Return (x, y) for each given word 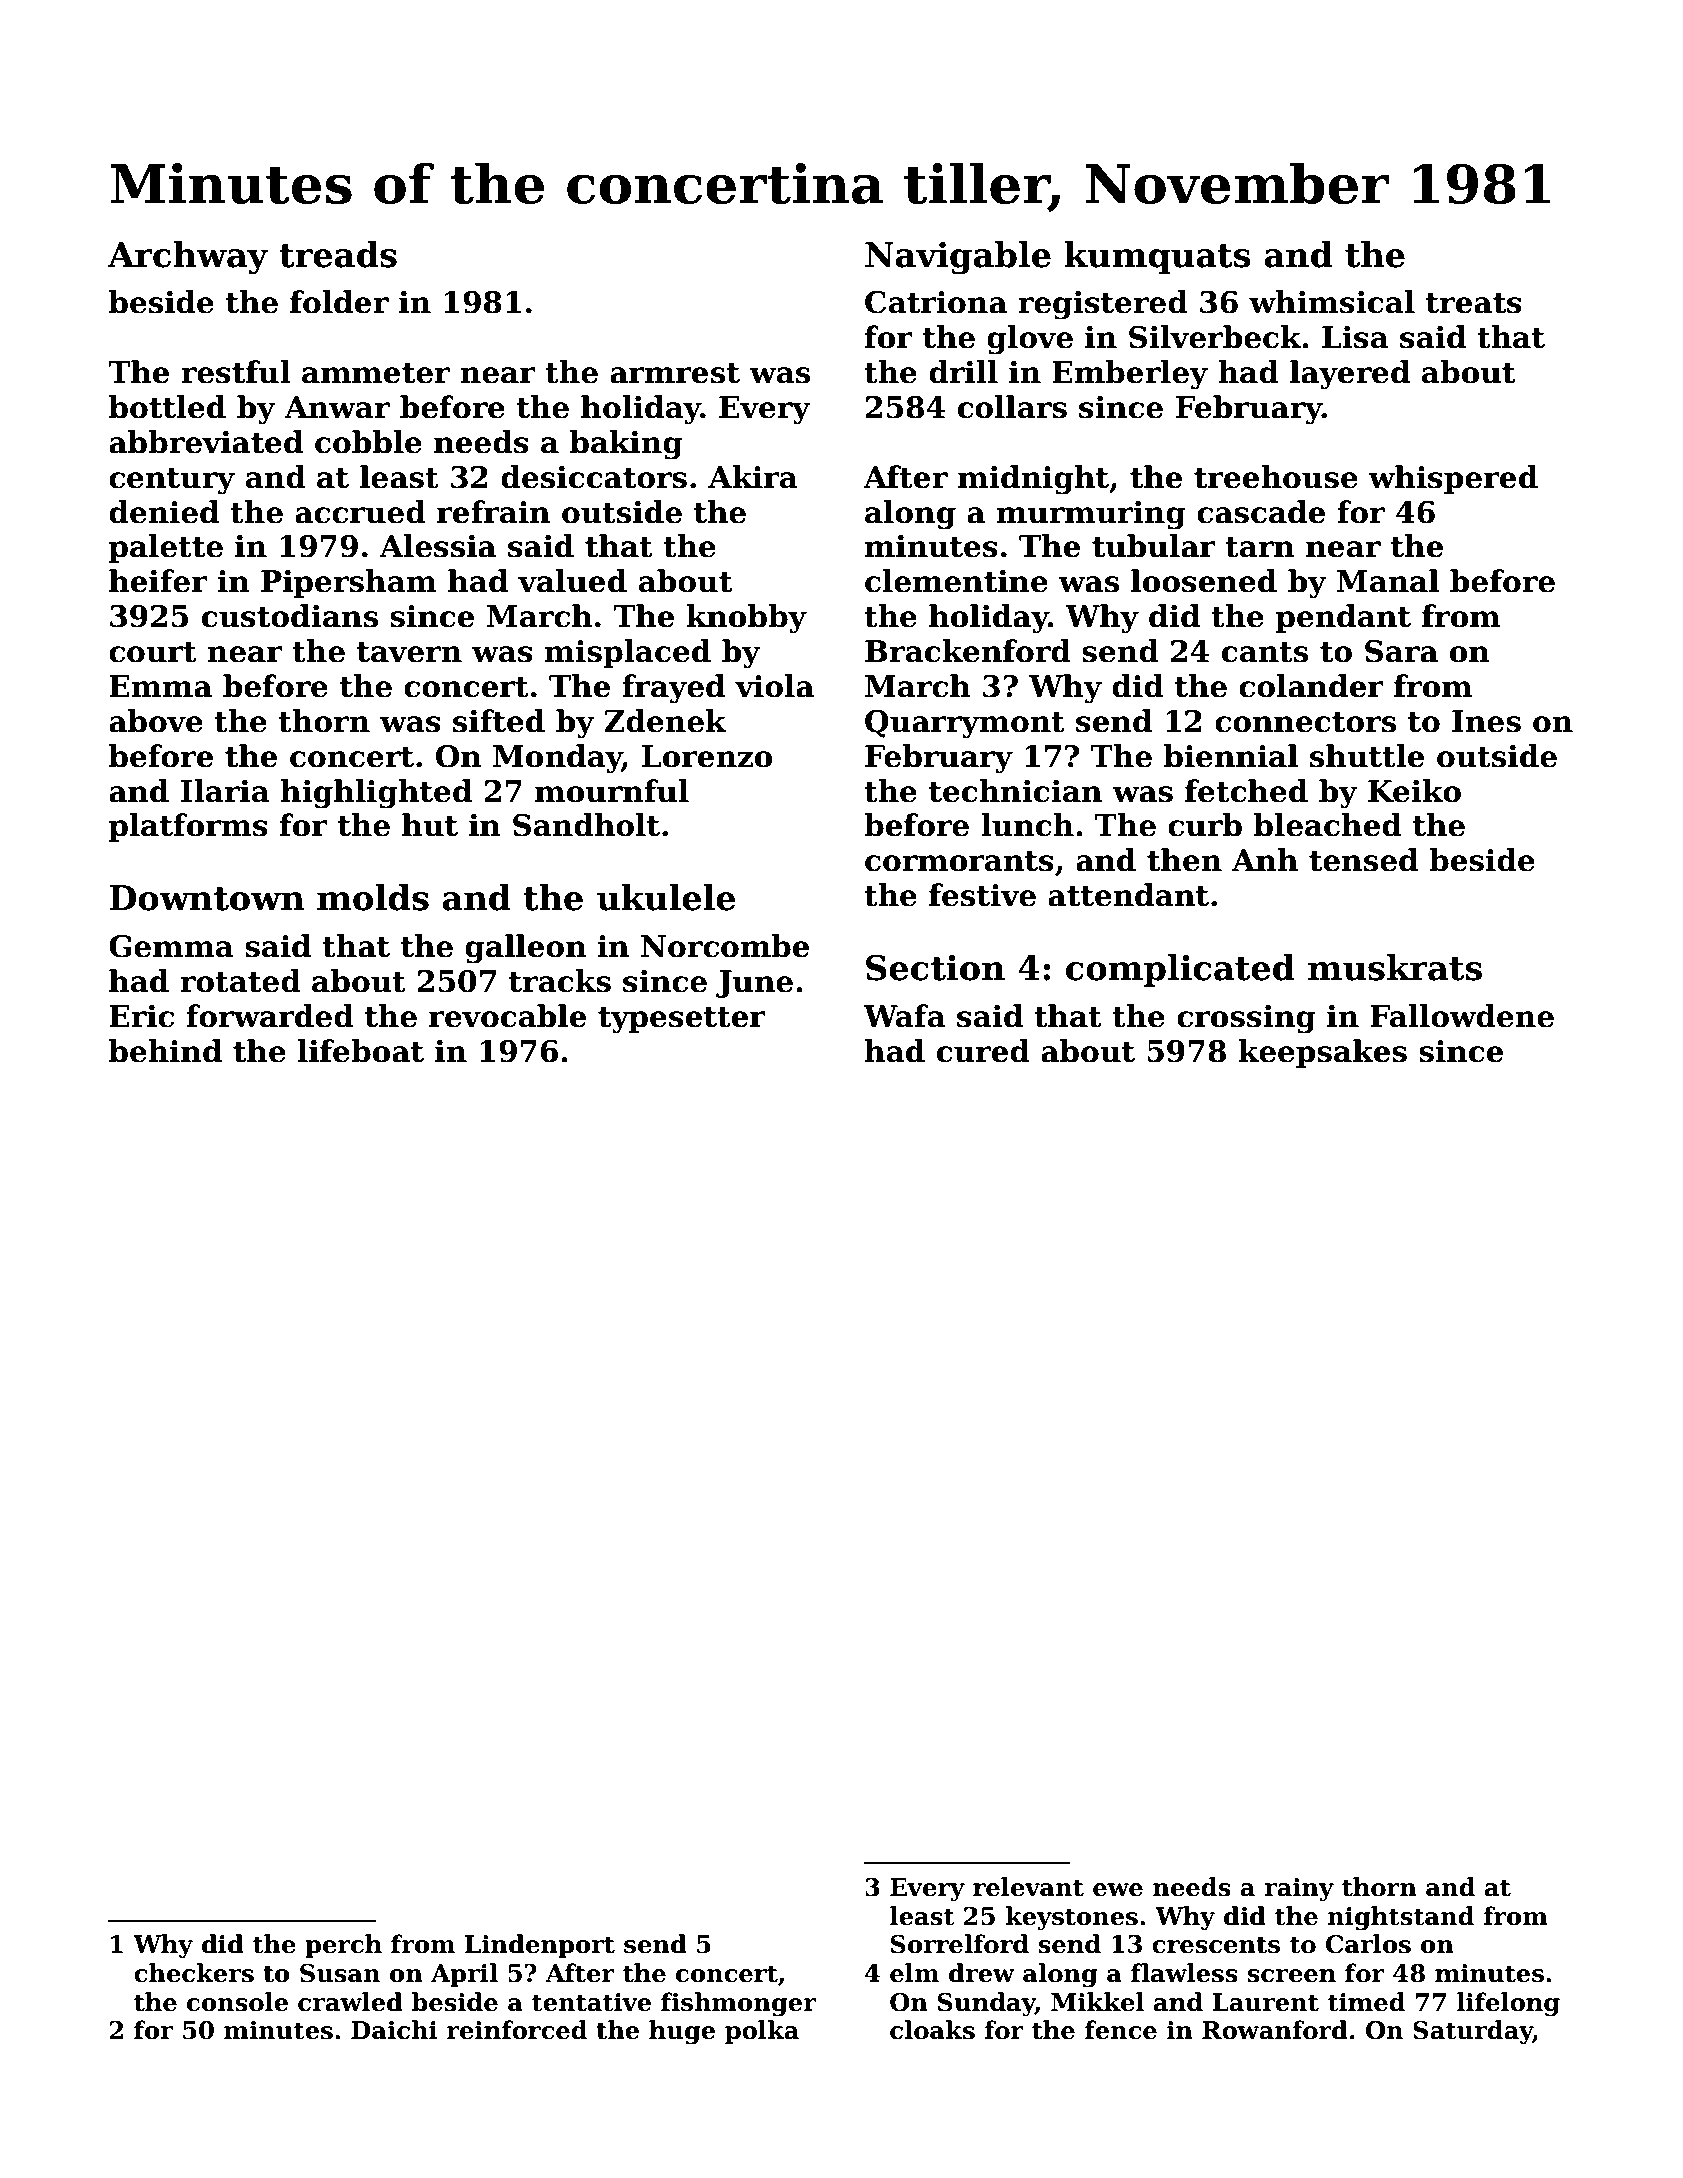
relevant (1028, 1887)
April (464, 1975)
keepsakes (1322, 1053)
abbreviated (206, 442)
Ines (1486, 721)
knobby (746, 619)
